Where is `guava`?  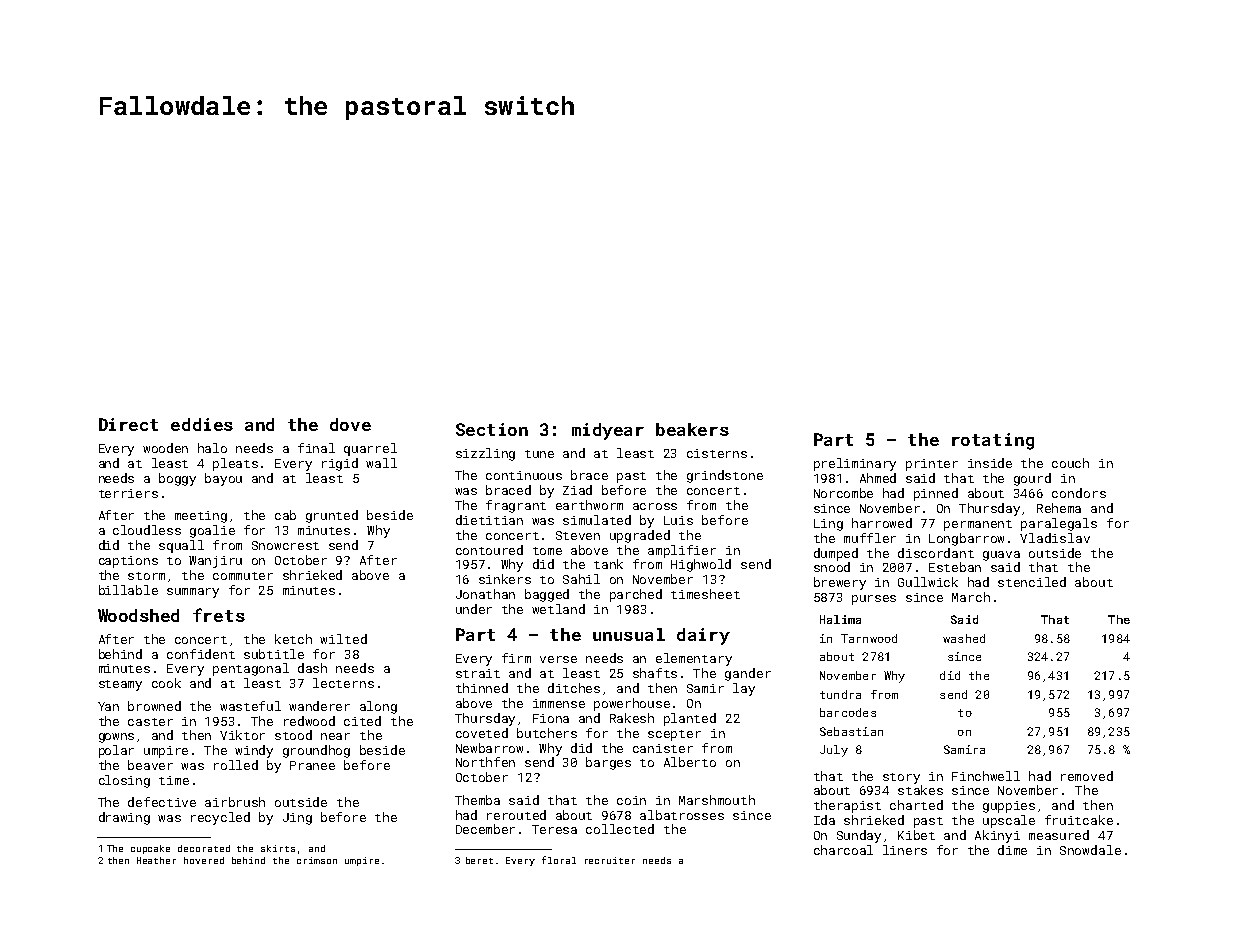 guava is located at coordinates (1001, 556).
